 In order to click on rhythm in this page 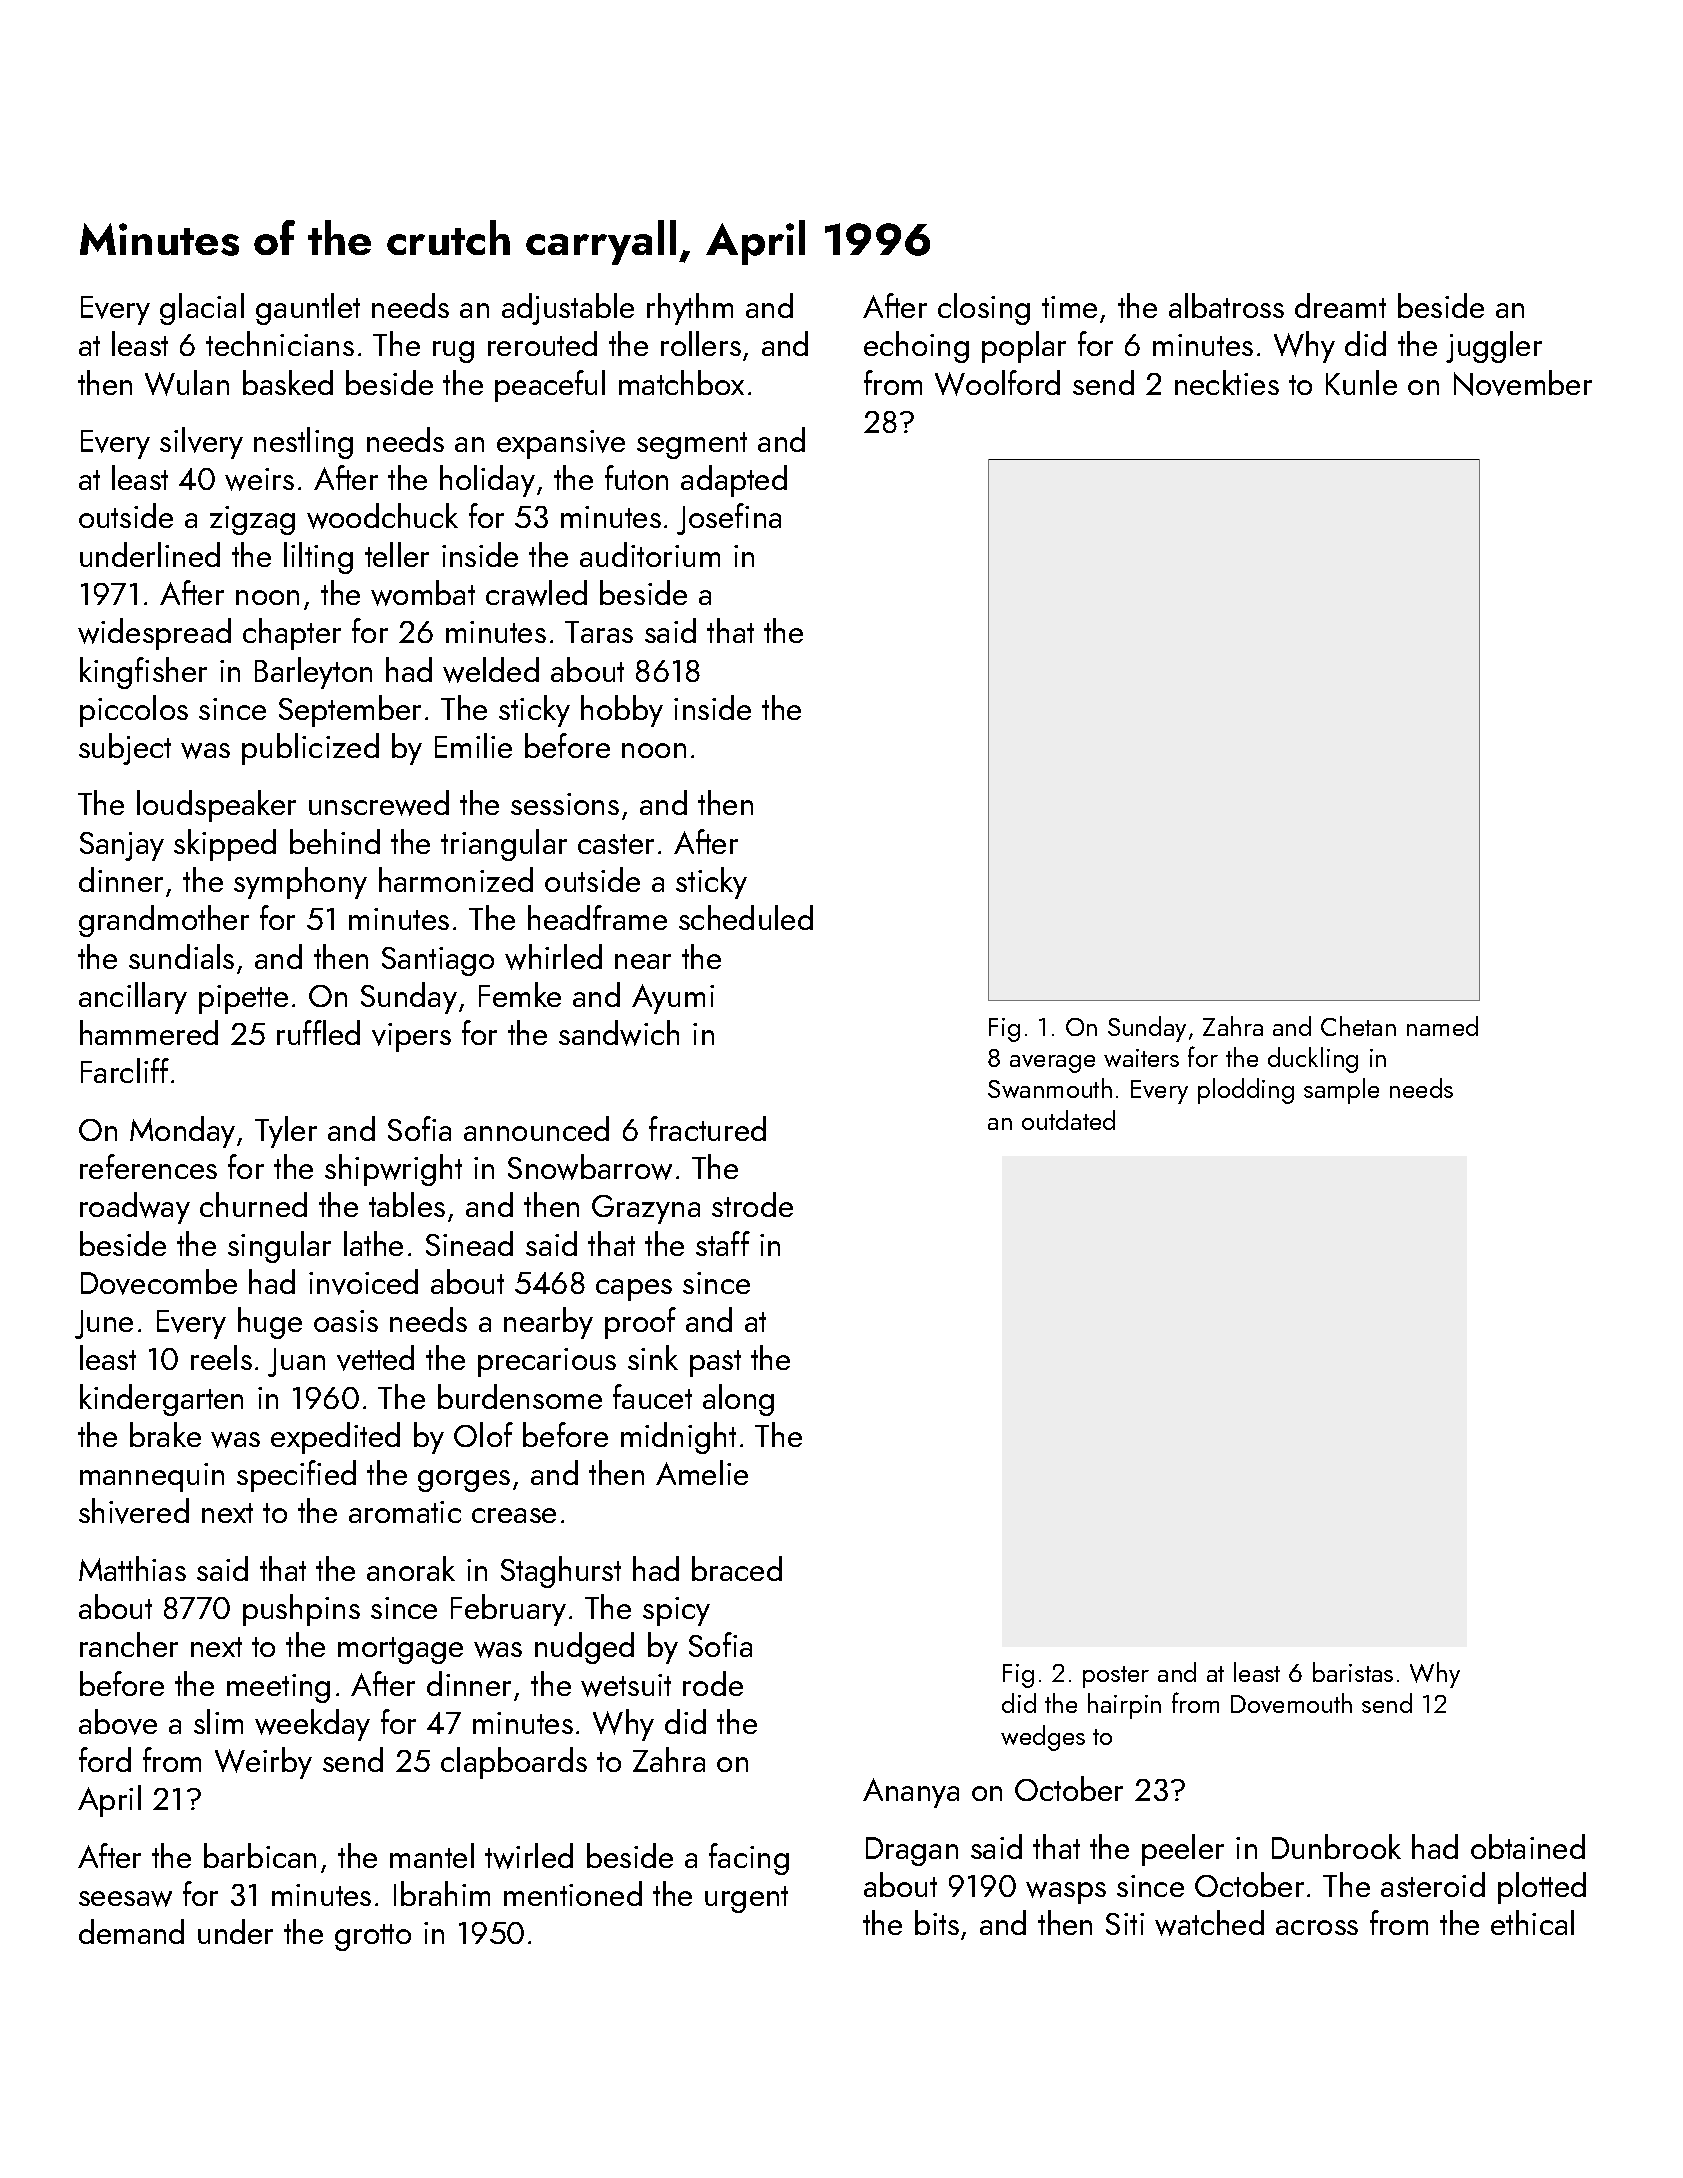, I will do `click(690, 309)`.
